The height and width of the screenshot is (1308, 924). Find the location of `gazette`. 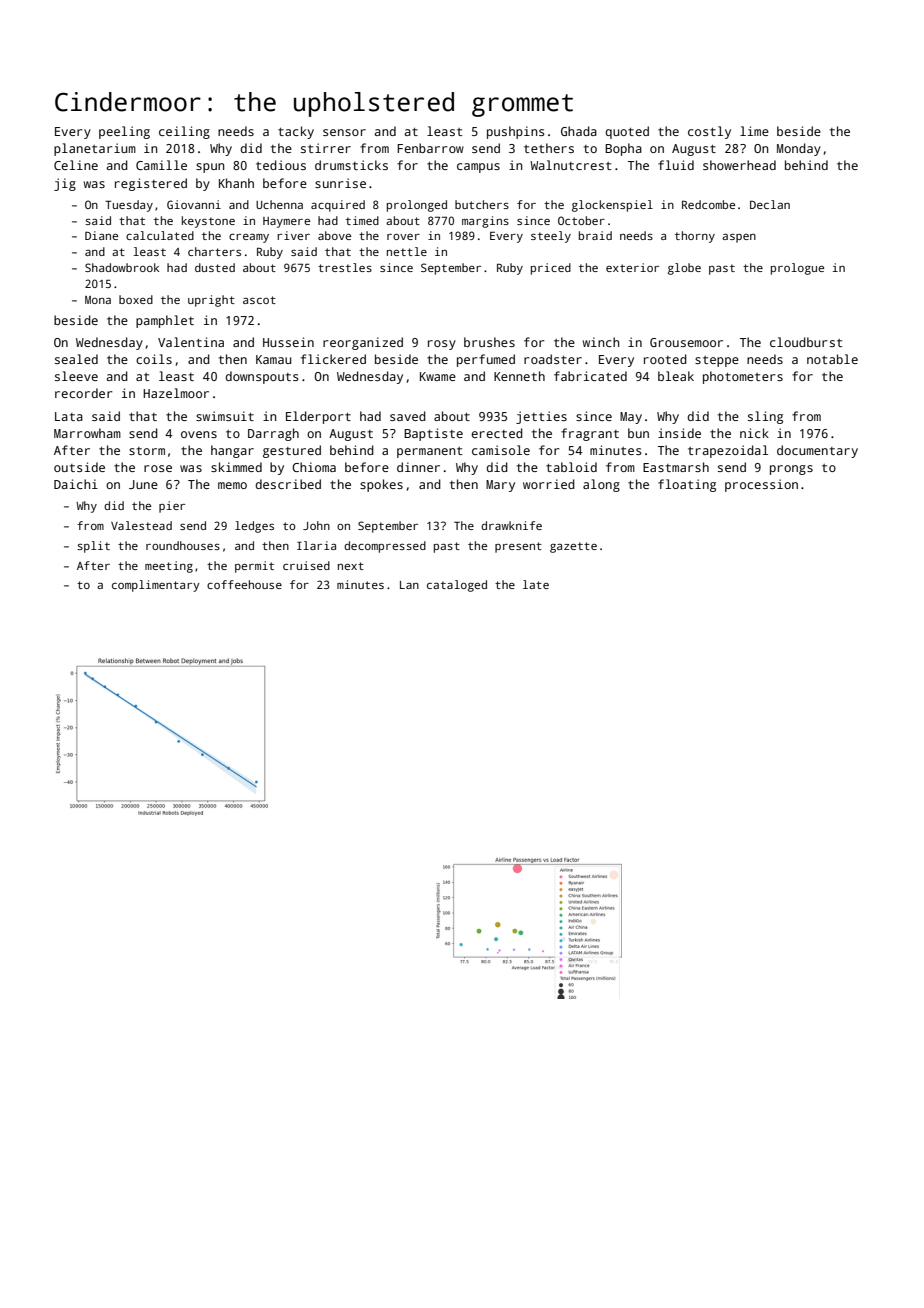

gazette is located at coordinates (573, 547).
